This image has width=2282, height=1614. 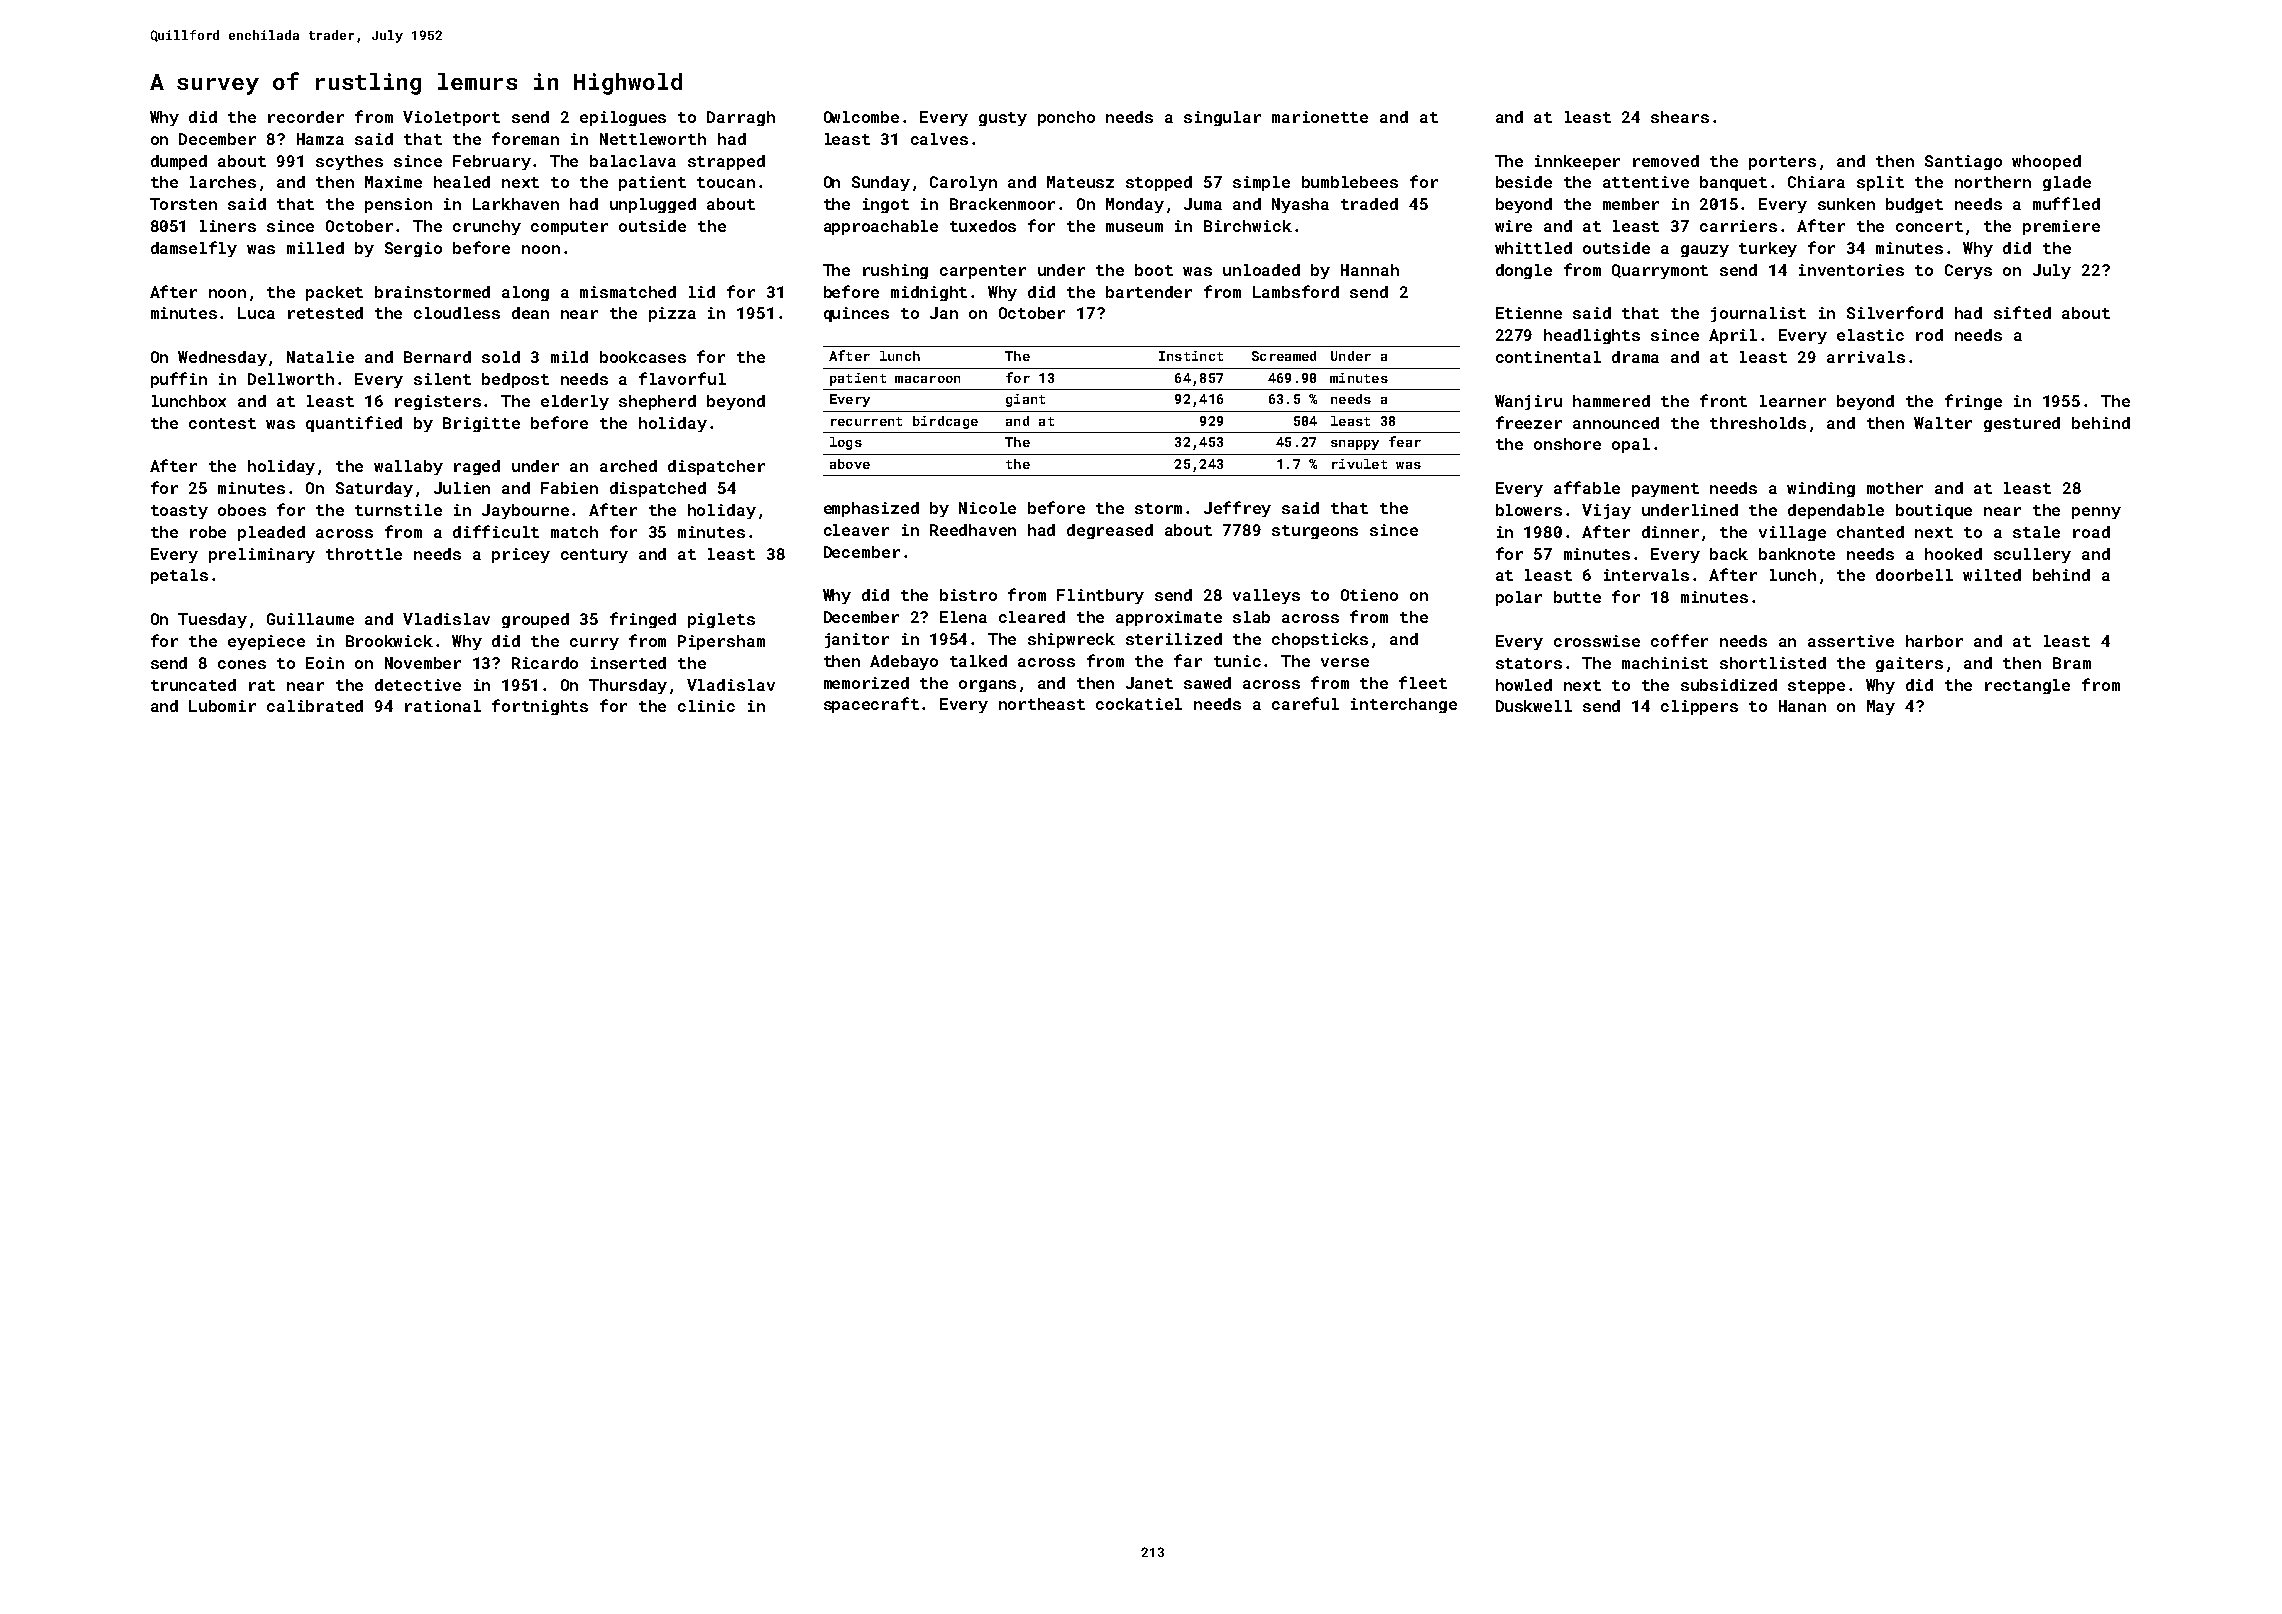 What do you see at coordinates (525, 293) in the image?
I see `along` at bounding box center [525, 293].
